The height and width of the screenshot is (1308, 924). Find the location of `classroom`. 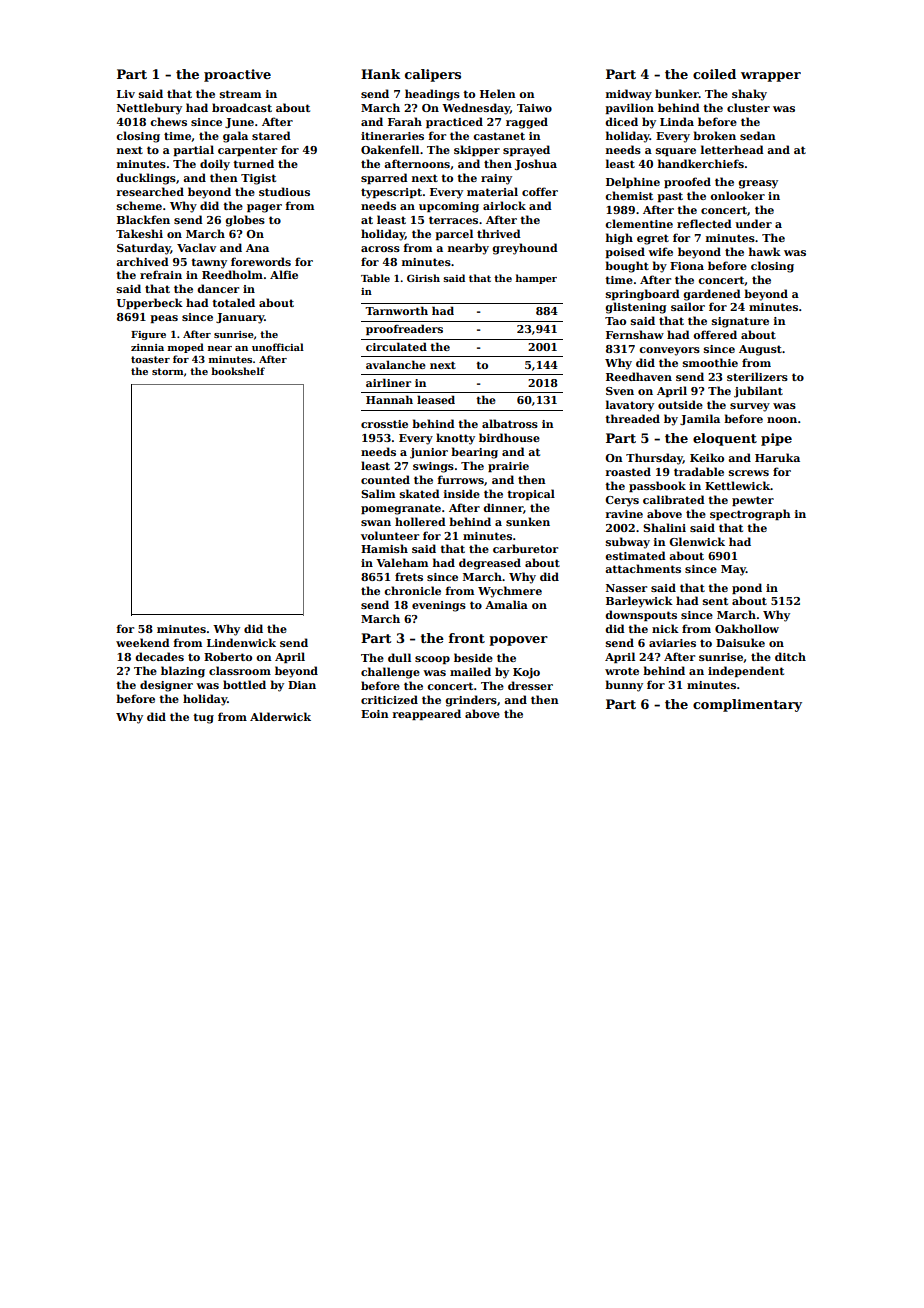

classroom is located at coordinates (240, 670).
